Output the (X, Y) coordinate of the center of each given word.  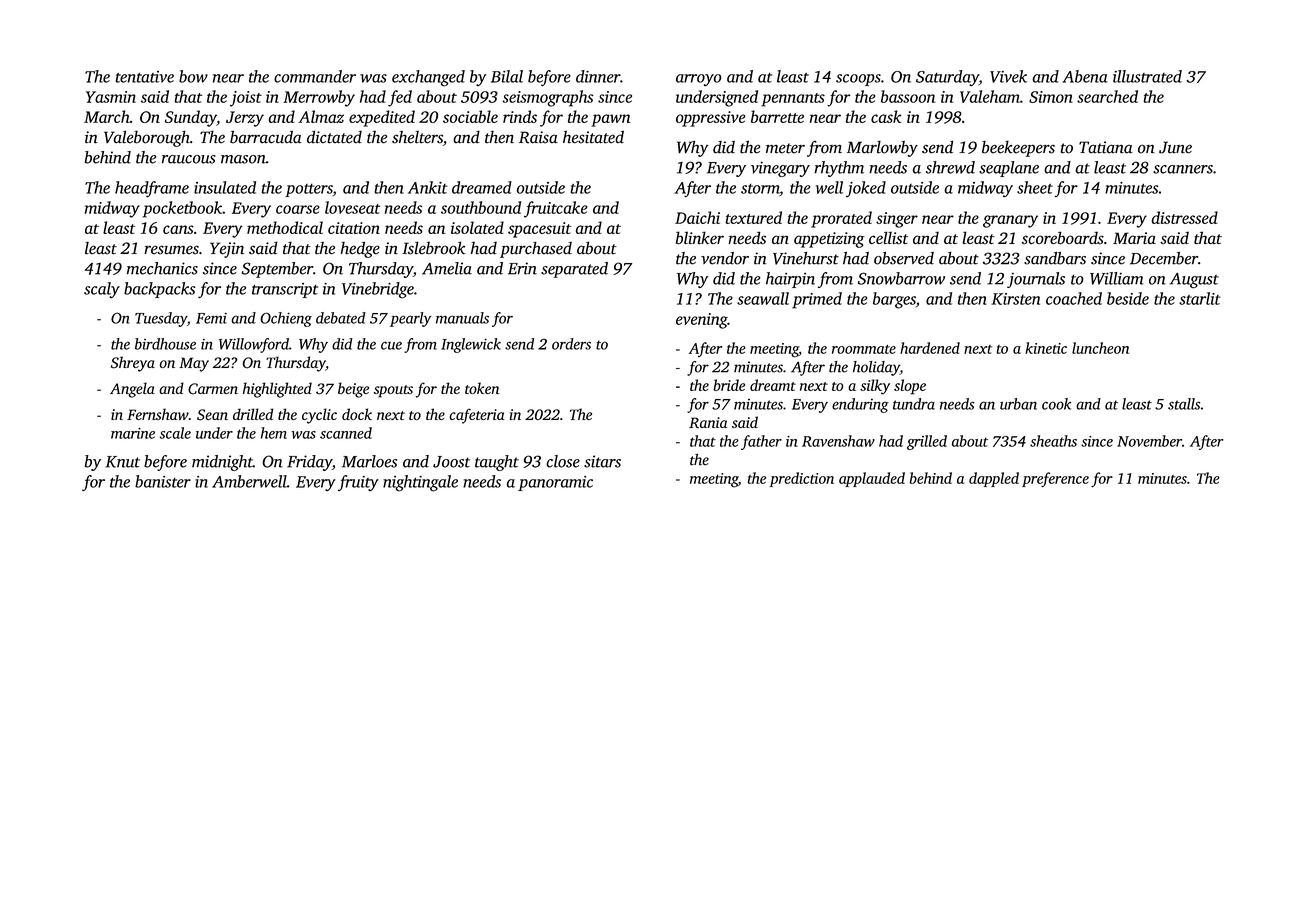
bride (729, 385)
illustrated (1147, 76)
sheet (1035, 187)
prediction (802, 479)
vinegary (780, 169)
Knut (122, 462)
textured (754, 217)
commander (315, 76)
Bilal (507, 76)
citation (354, 228)
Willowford (254, 345)
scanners (1183, 169)
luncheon (1100, 348)
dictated (334, 137)
